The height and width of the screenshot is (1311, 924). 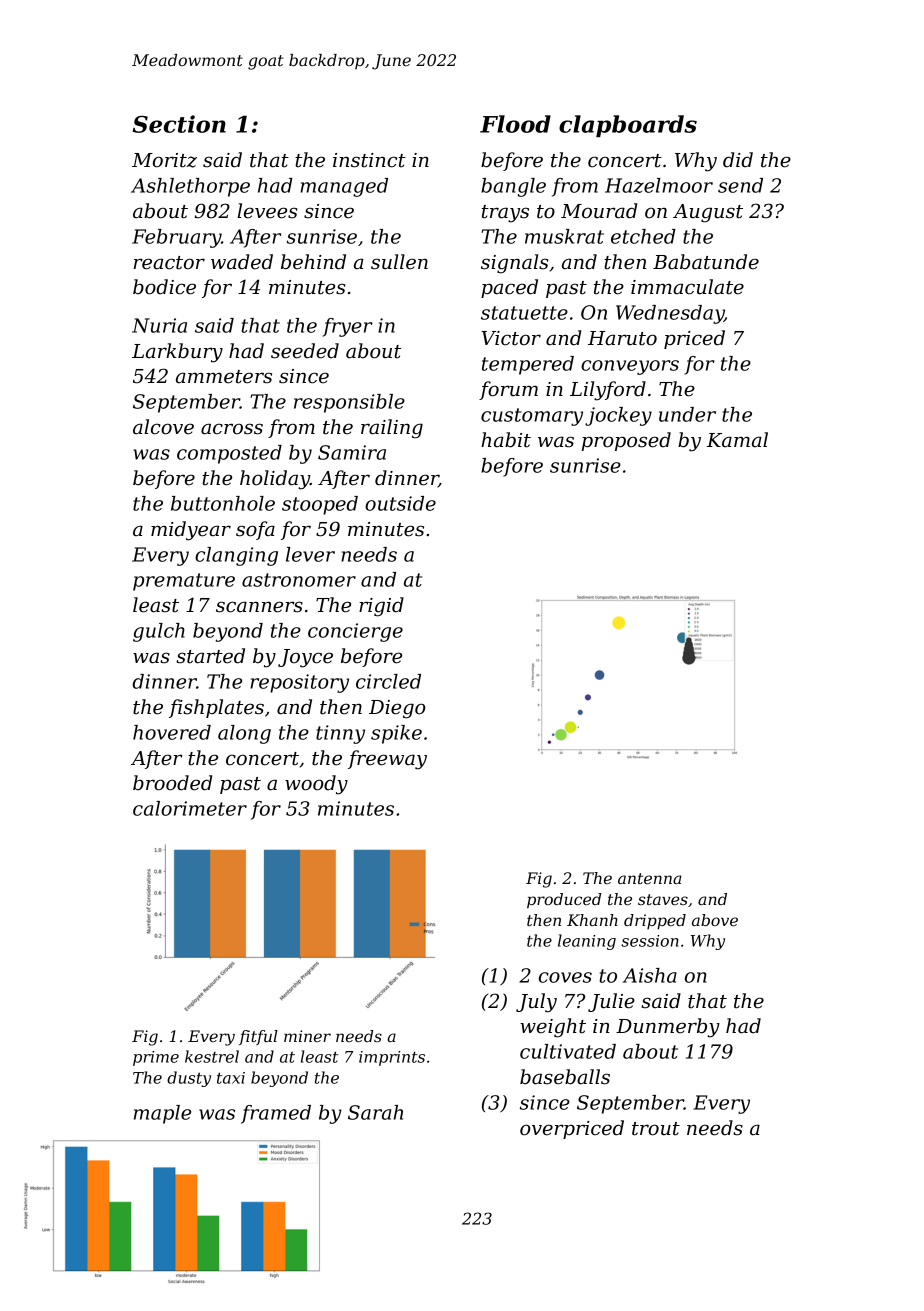 What do you see at coordinates (162, 1114) in the screenshot?
I see `maple` at bounding box center [162, 1114].
